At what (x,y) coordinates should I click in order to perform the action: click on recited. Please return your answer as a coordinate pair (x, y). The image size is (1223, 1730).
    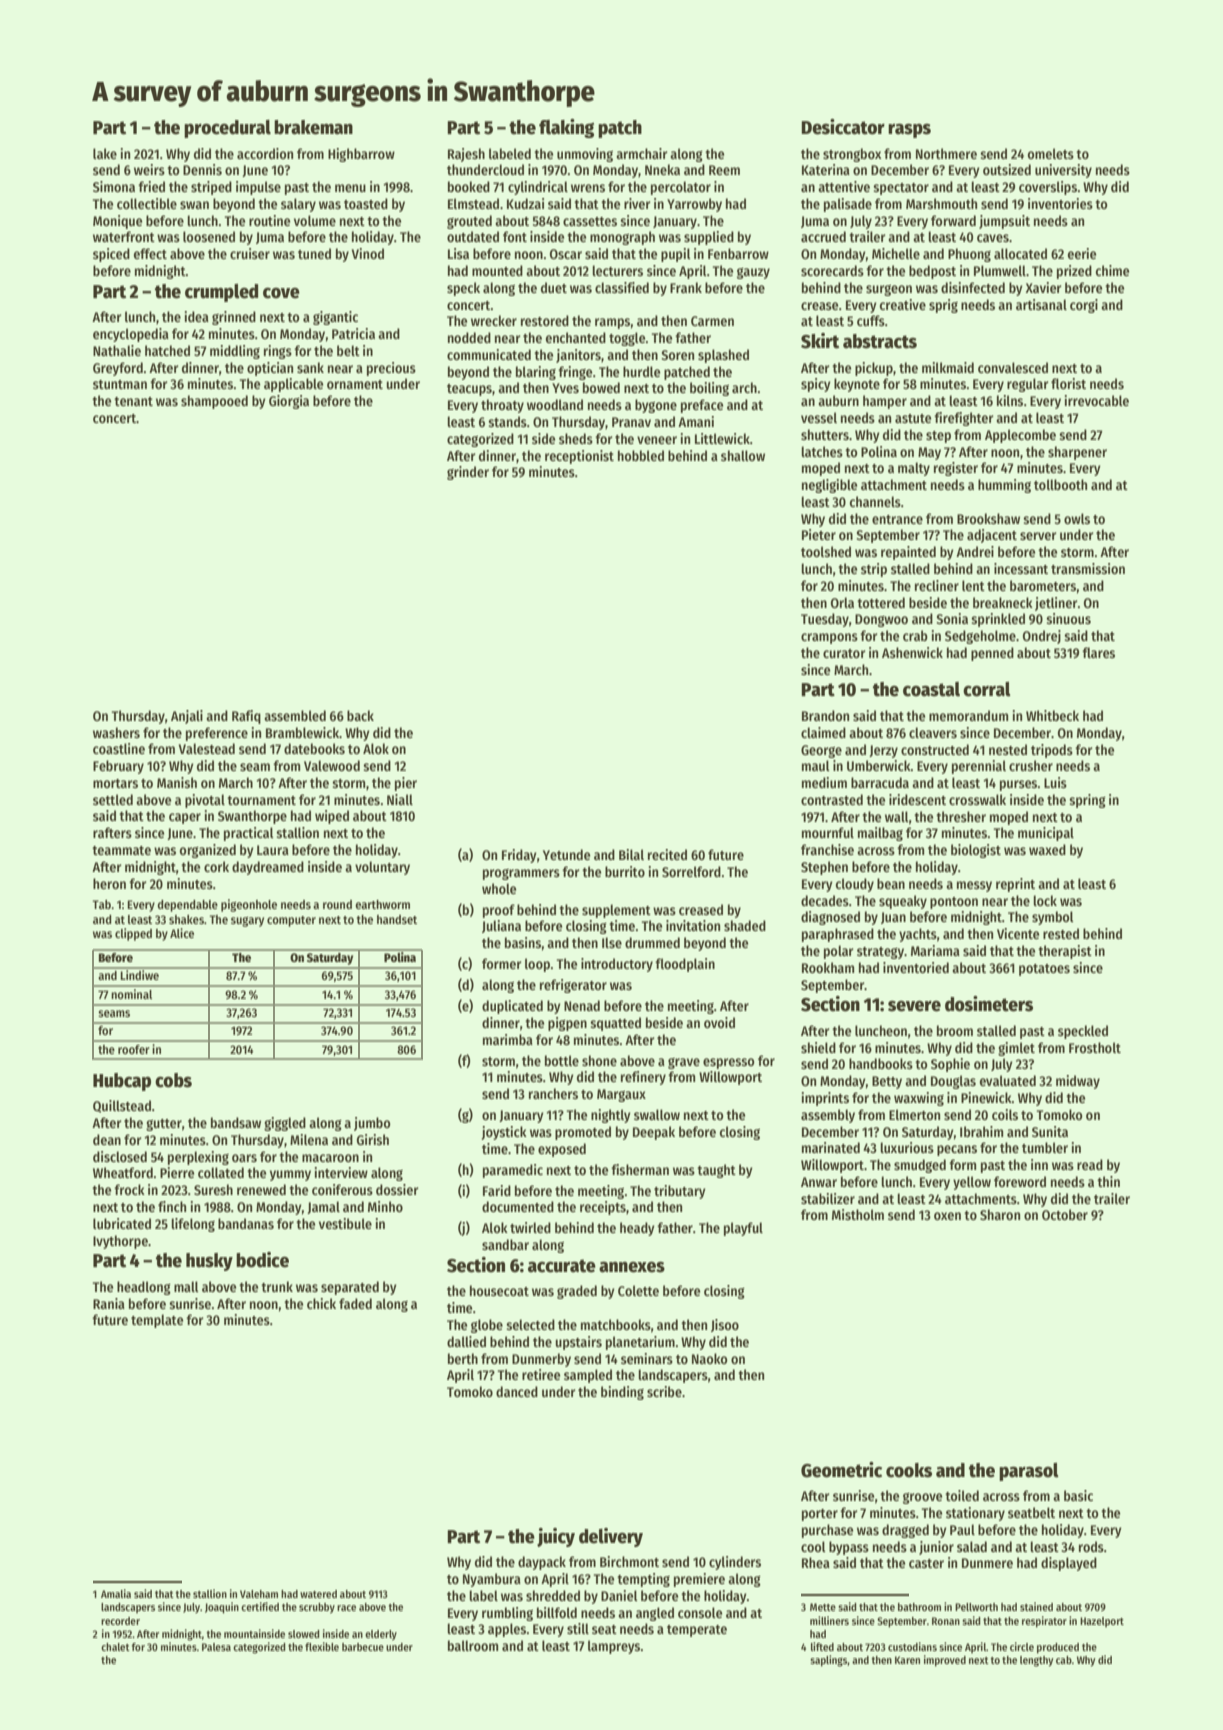
    Looking at the image, I should click on (667, 854).
